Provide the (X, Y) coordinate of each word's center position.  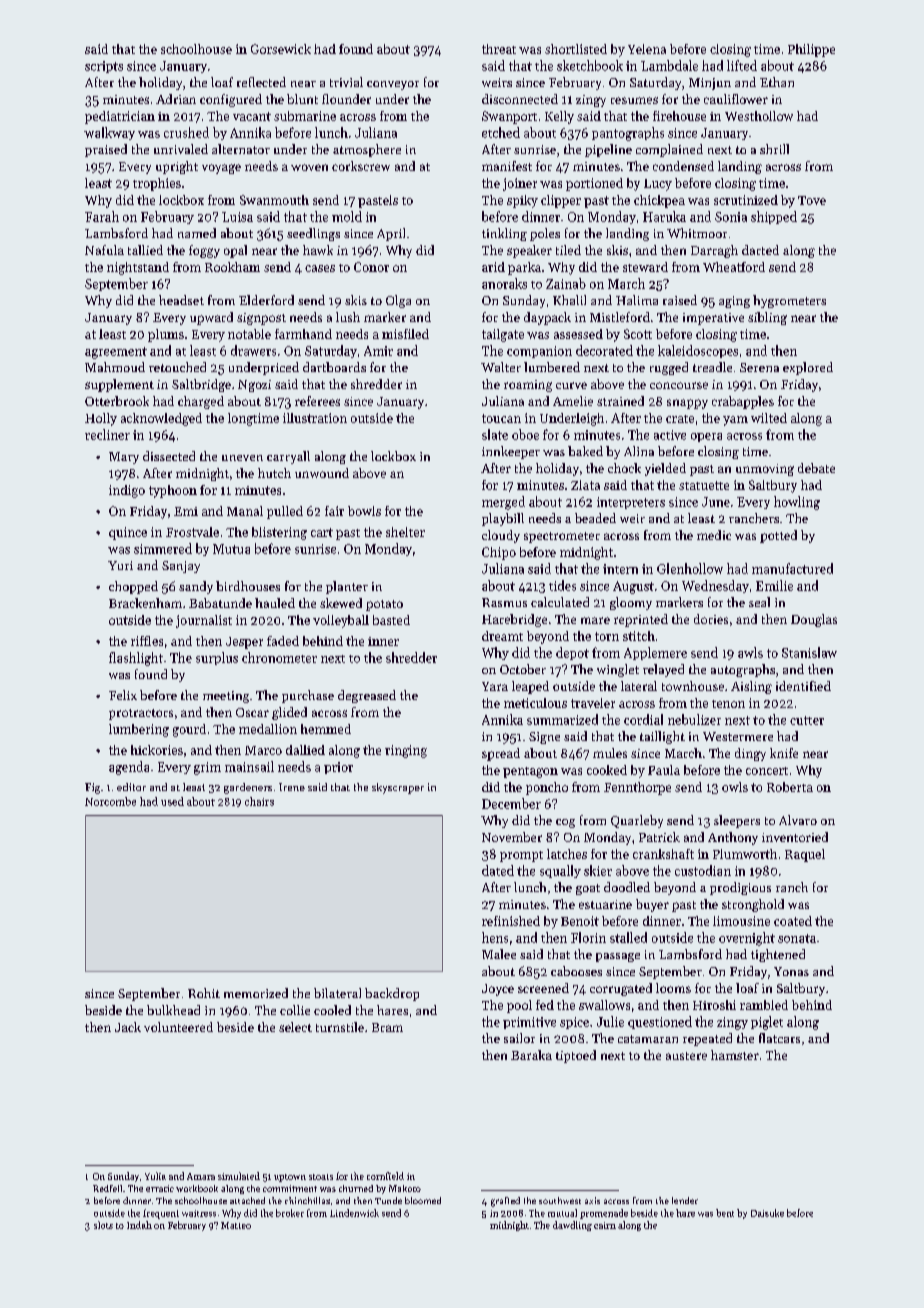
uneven (242, 458)
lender (685, 1200)
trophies (157, 184)
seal (759, 602)
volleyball (341, 621)
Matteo (236, 1225)
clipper (561, 201)
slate (495, 434)
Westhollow (759, 116)
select (295, 1027)
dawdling (572, 1226)
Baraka (531, 1055)
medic (714, 535)
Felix (123, 695)
